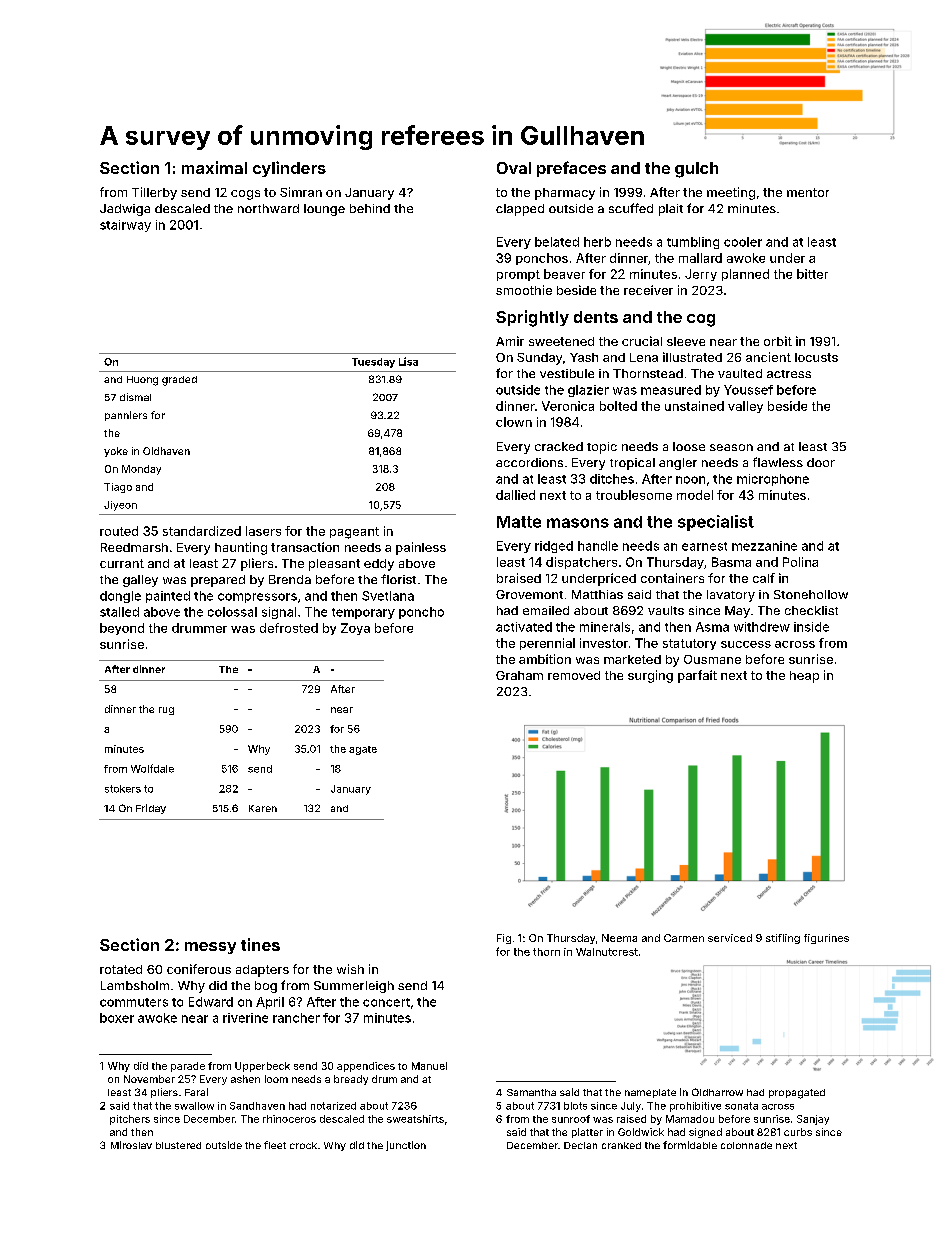 The image size is (952, 1233). What do you see at coordinates (214, 167) in the image?
I see `maximal` at bounding box center [214, 167].
